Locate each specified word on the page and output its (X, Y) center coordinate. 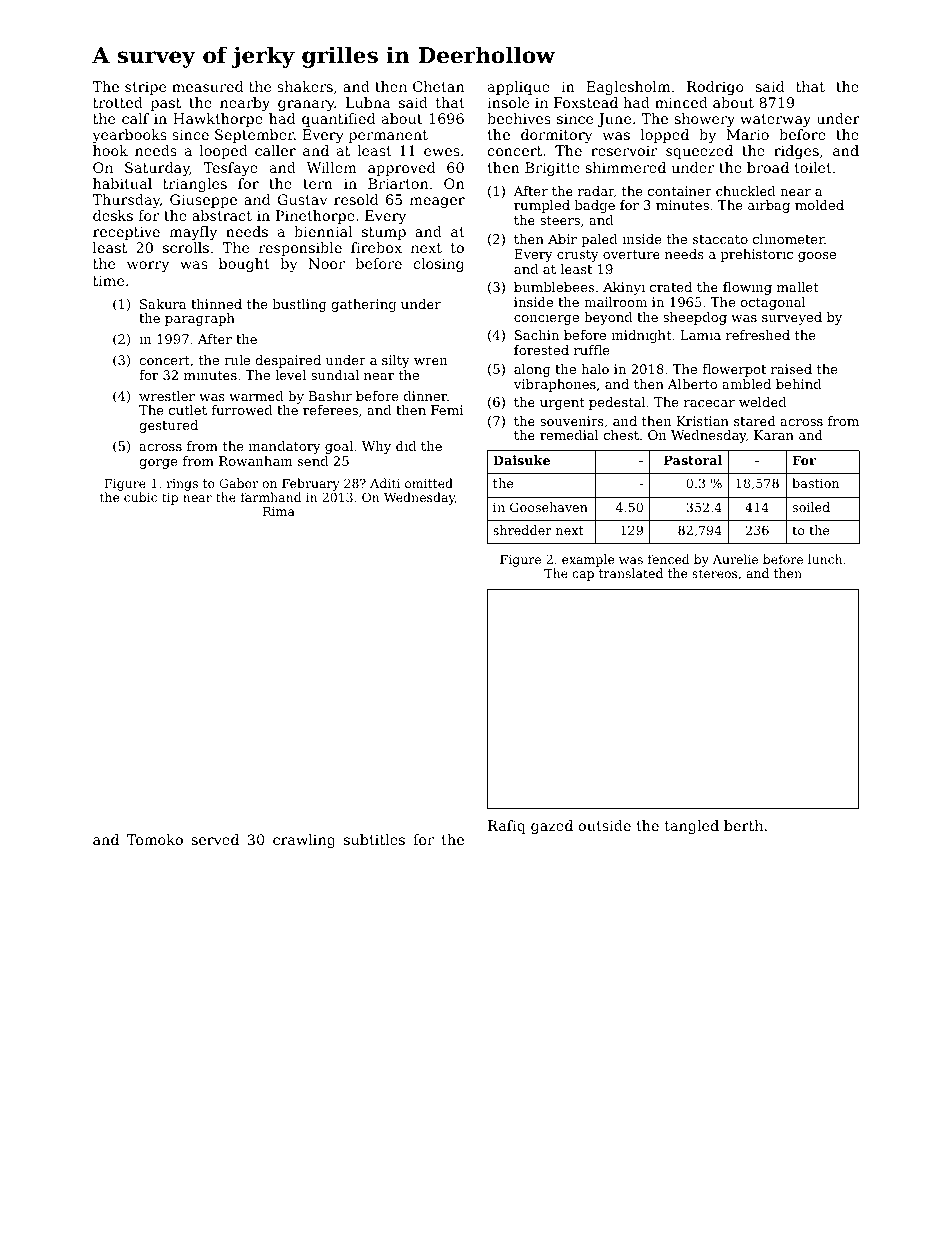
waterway (775, 120)
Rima (279, 511)
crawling (304, 841)
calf (135, 118)
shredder (522, 530)
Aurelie (735, 559)
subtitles (374, 839)
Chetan (439, 86)
